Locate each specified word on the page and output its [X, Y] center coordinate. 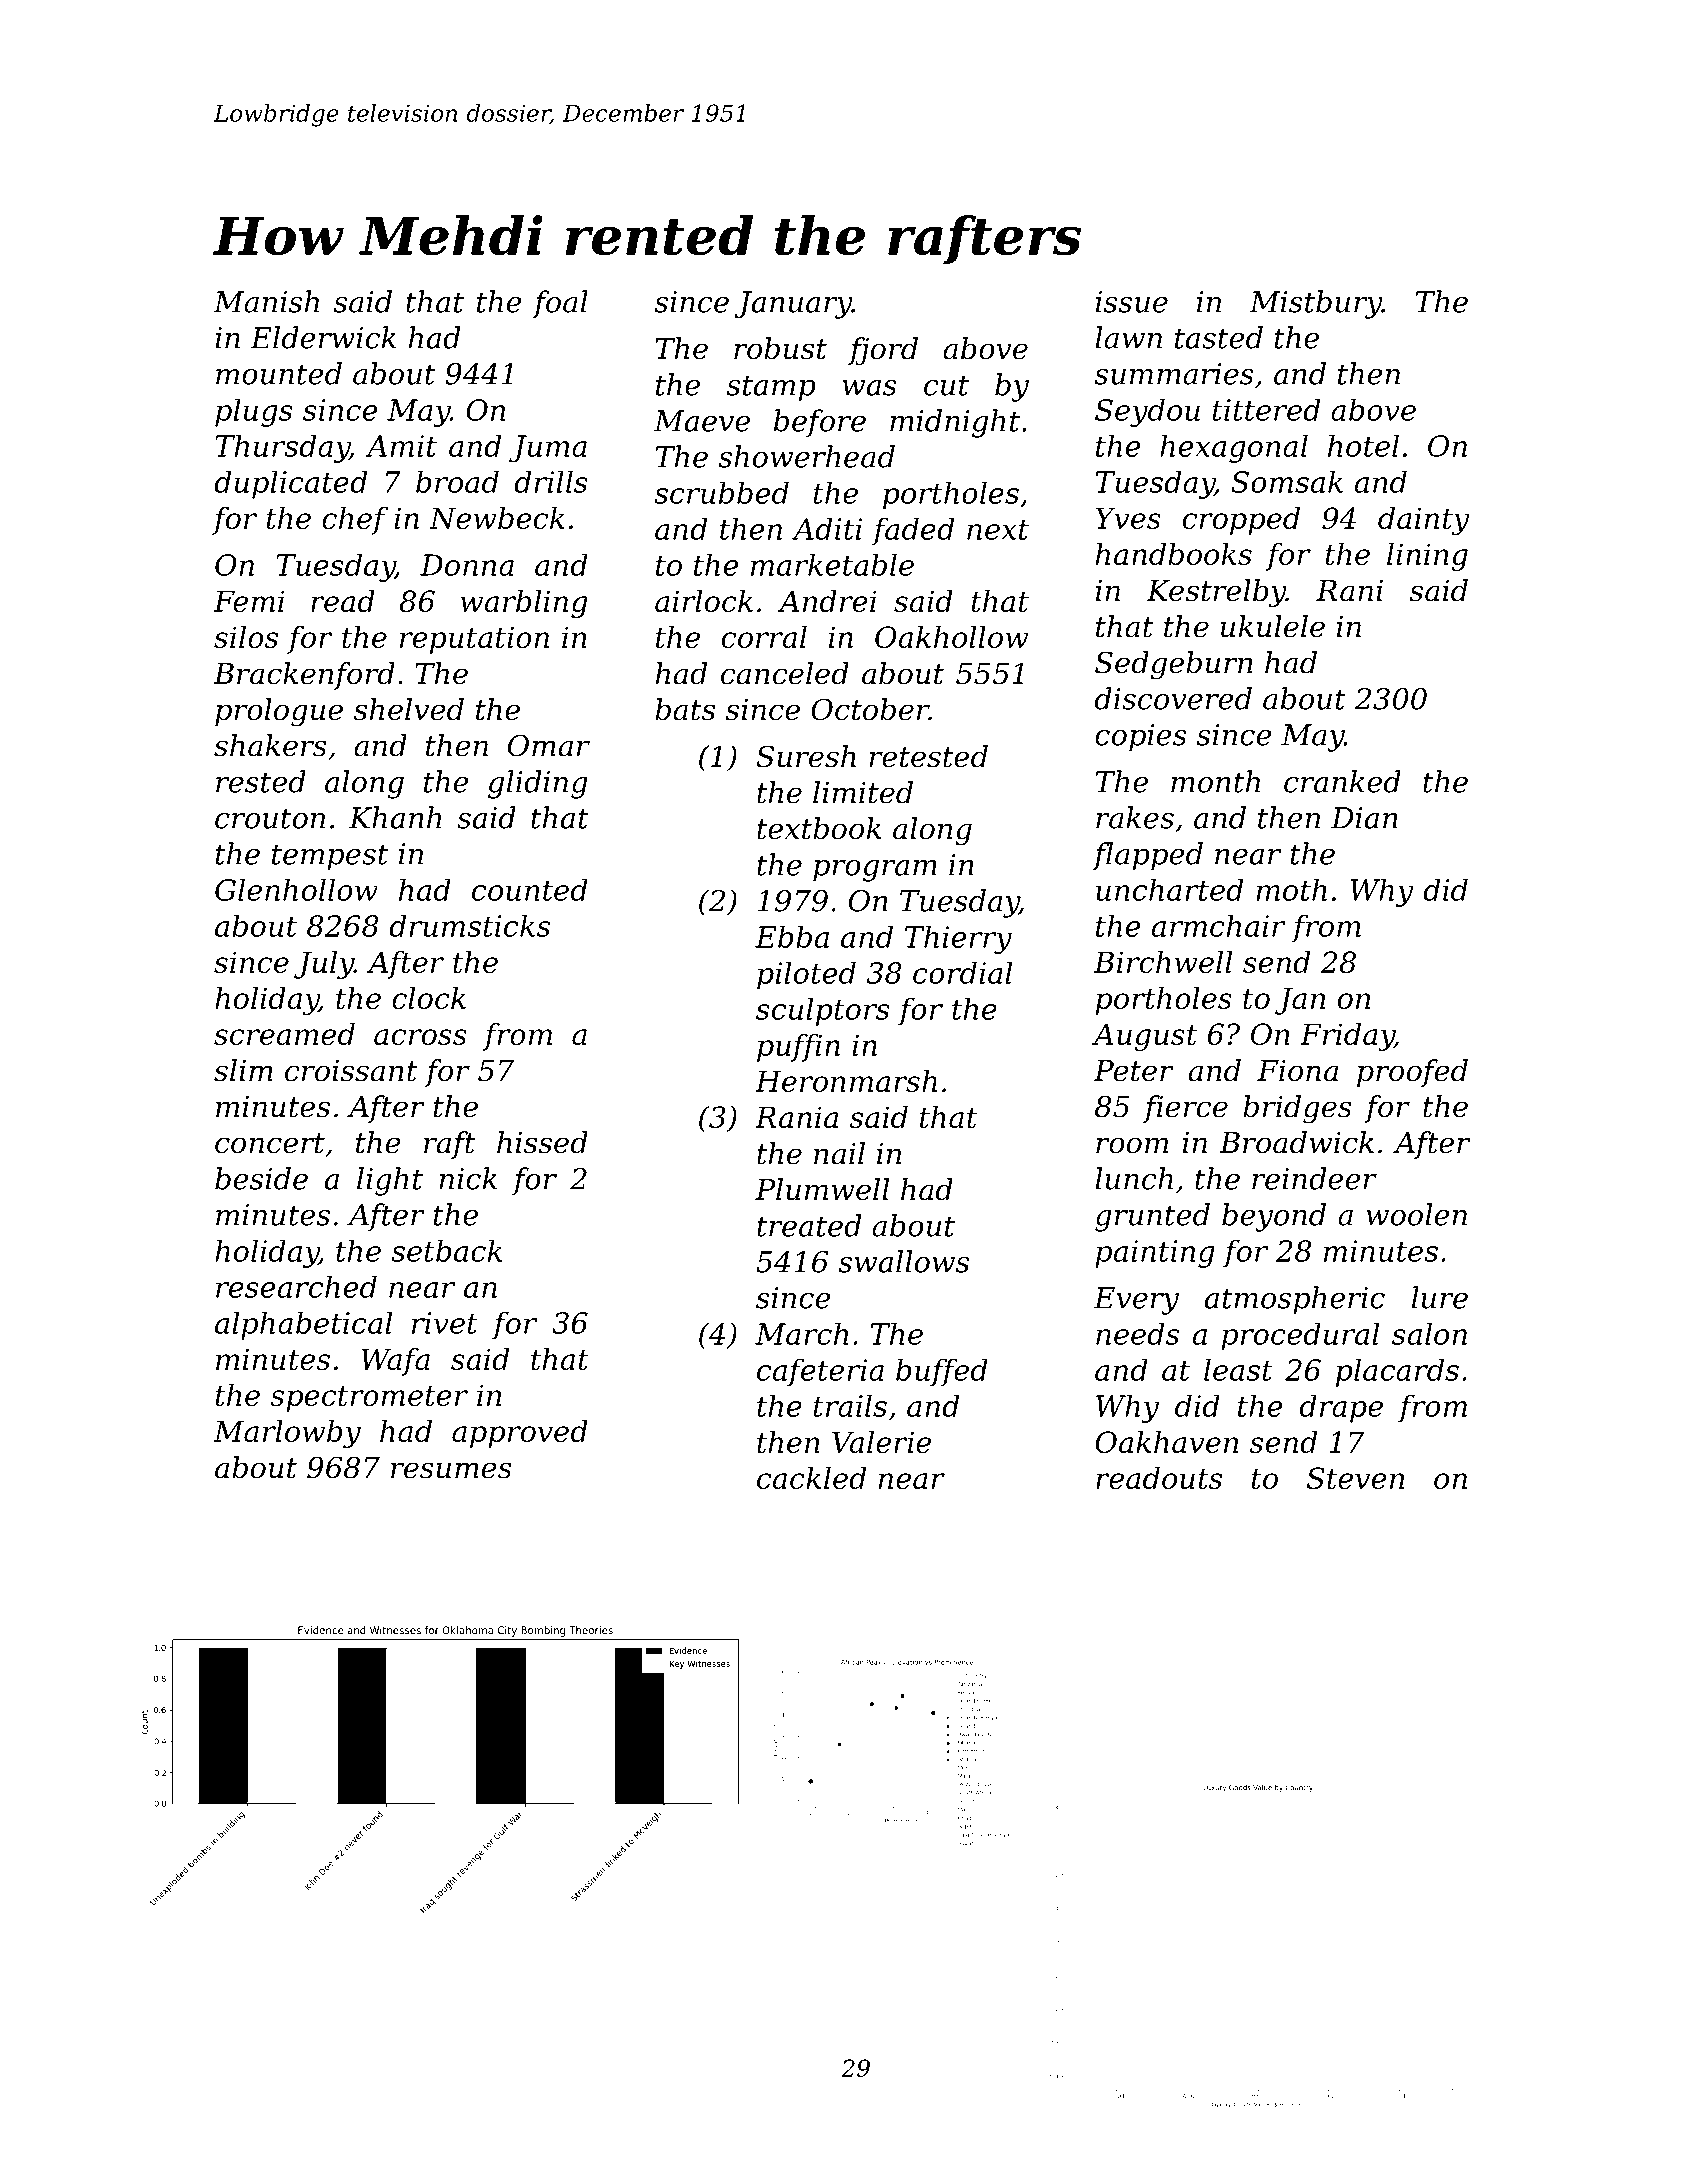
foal [560, 304]
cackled [811, 1478]
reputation [474, 640]
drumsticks [469, 926]
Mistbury [1315, 304]
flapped [1147, 856]
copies [1141, 738]
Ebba [792, 936]
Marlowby [287, 1434]
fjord [883, 351]
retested [928, 756]
